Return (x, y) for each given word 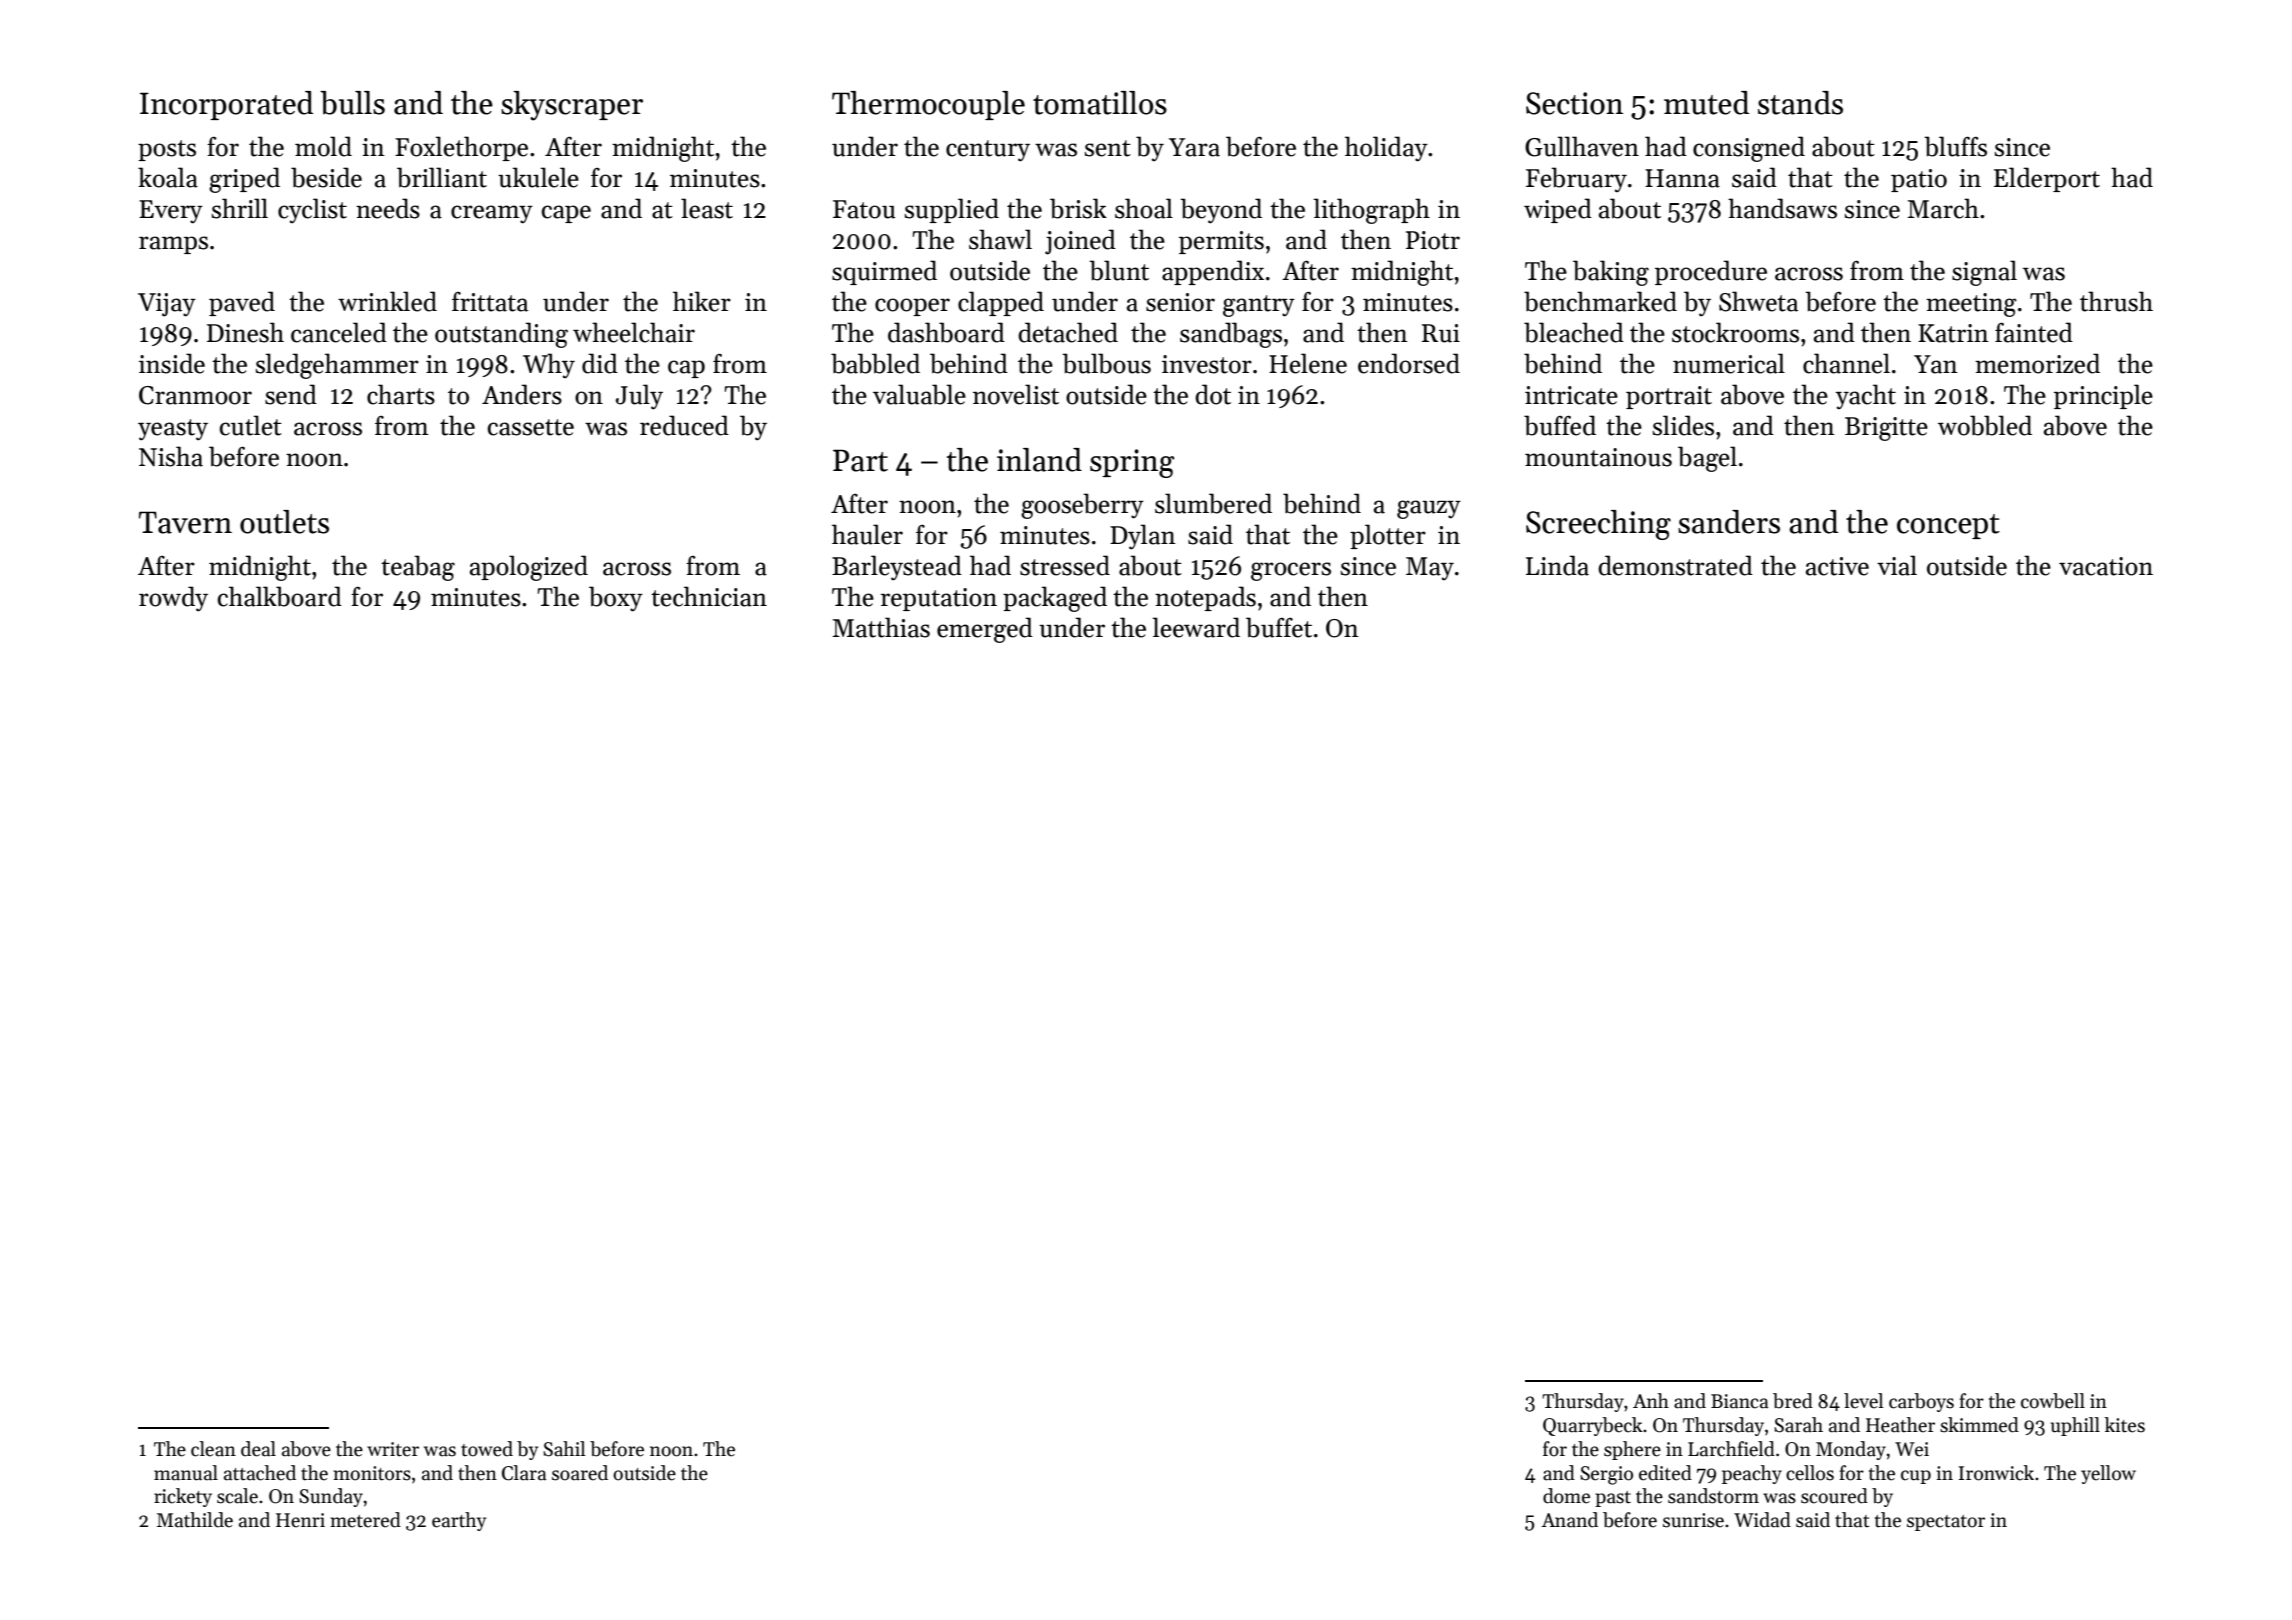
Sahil (564, 1449)
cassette (531, 427)
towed (487, 1449)
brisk (1078, 208)
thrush (2116, 301)
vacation (2106, 566)
